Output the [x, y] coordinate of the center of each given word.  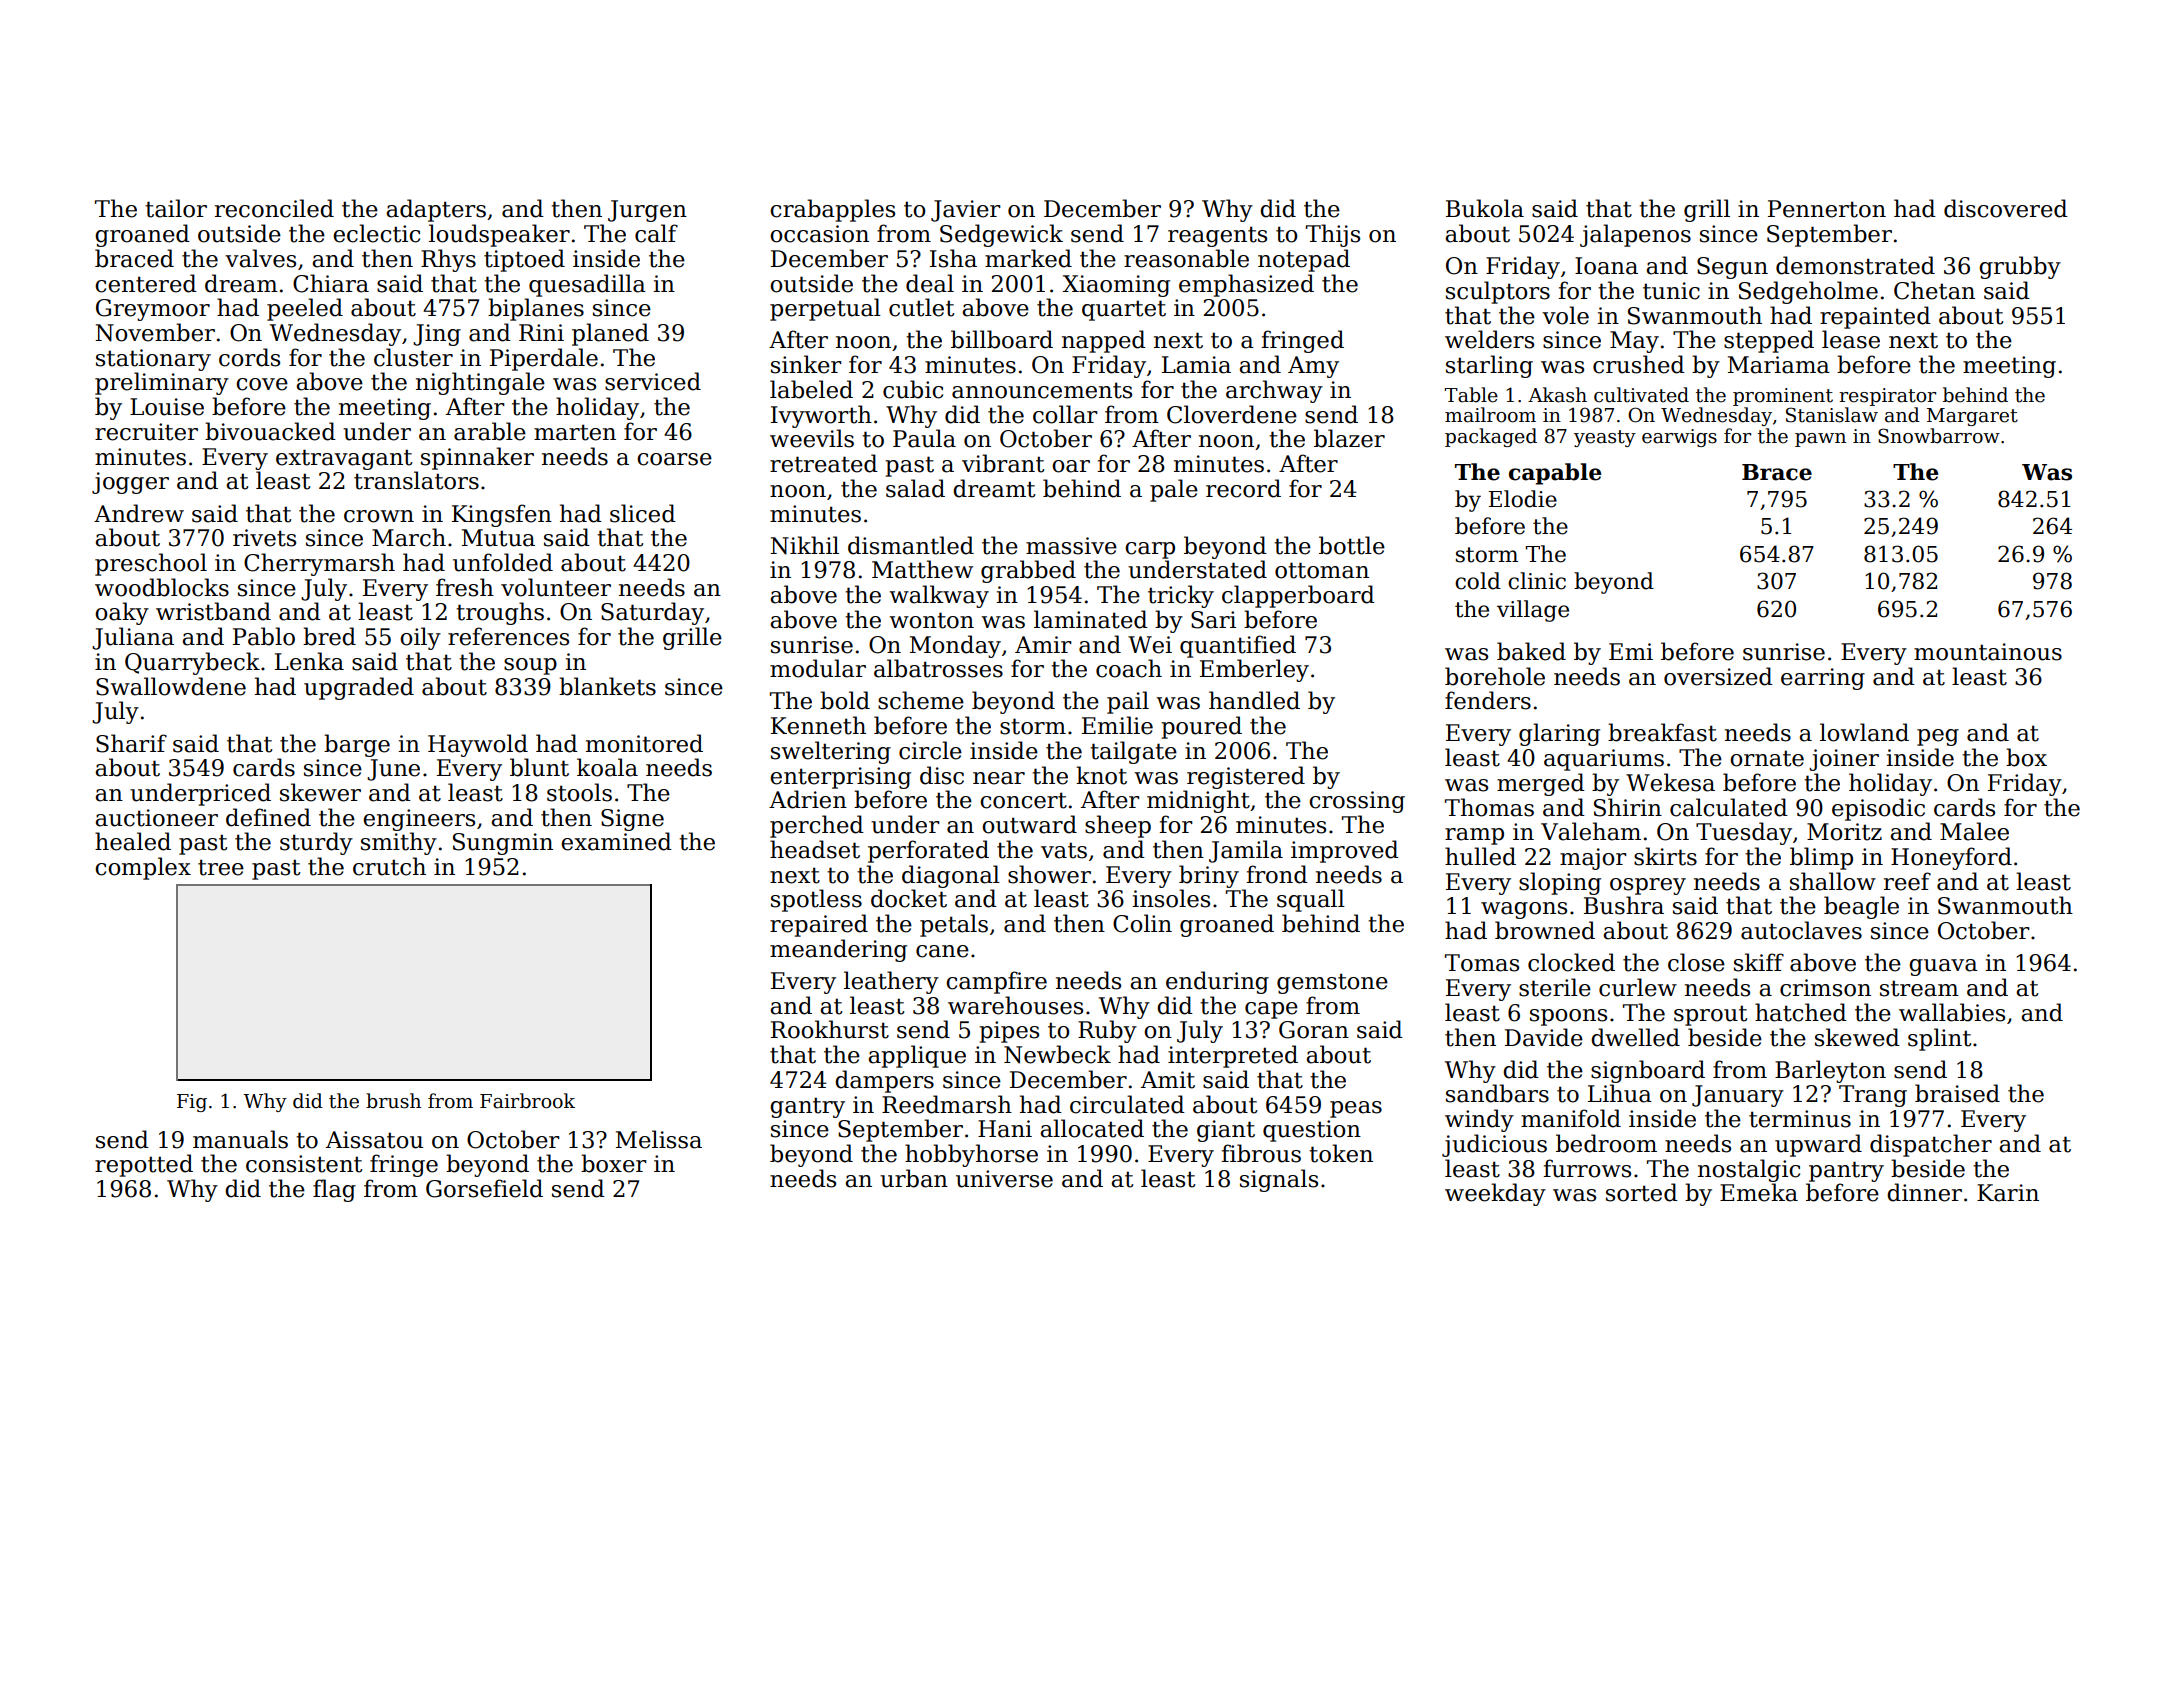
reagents [1217, 236]
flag [334, 1190]
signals [1279, 1180]
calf [656, 233]
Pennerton [1827, 209]
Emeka [1759, 1192]
